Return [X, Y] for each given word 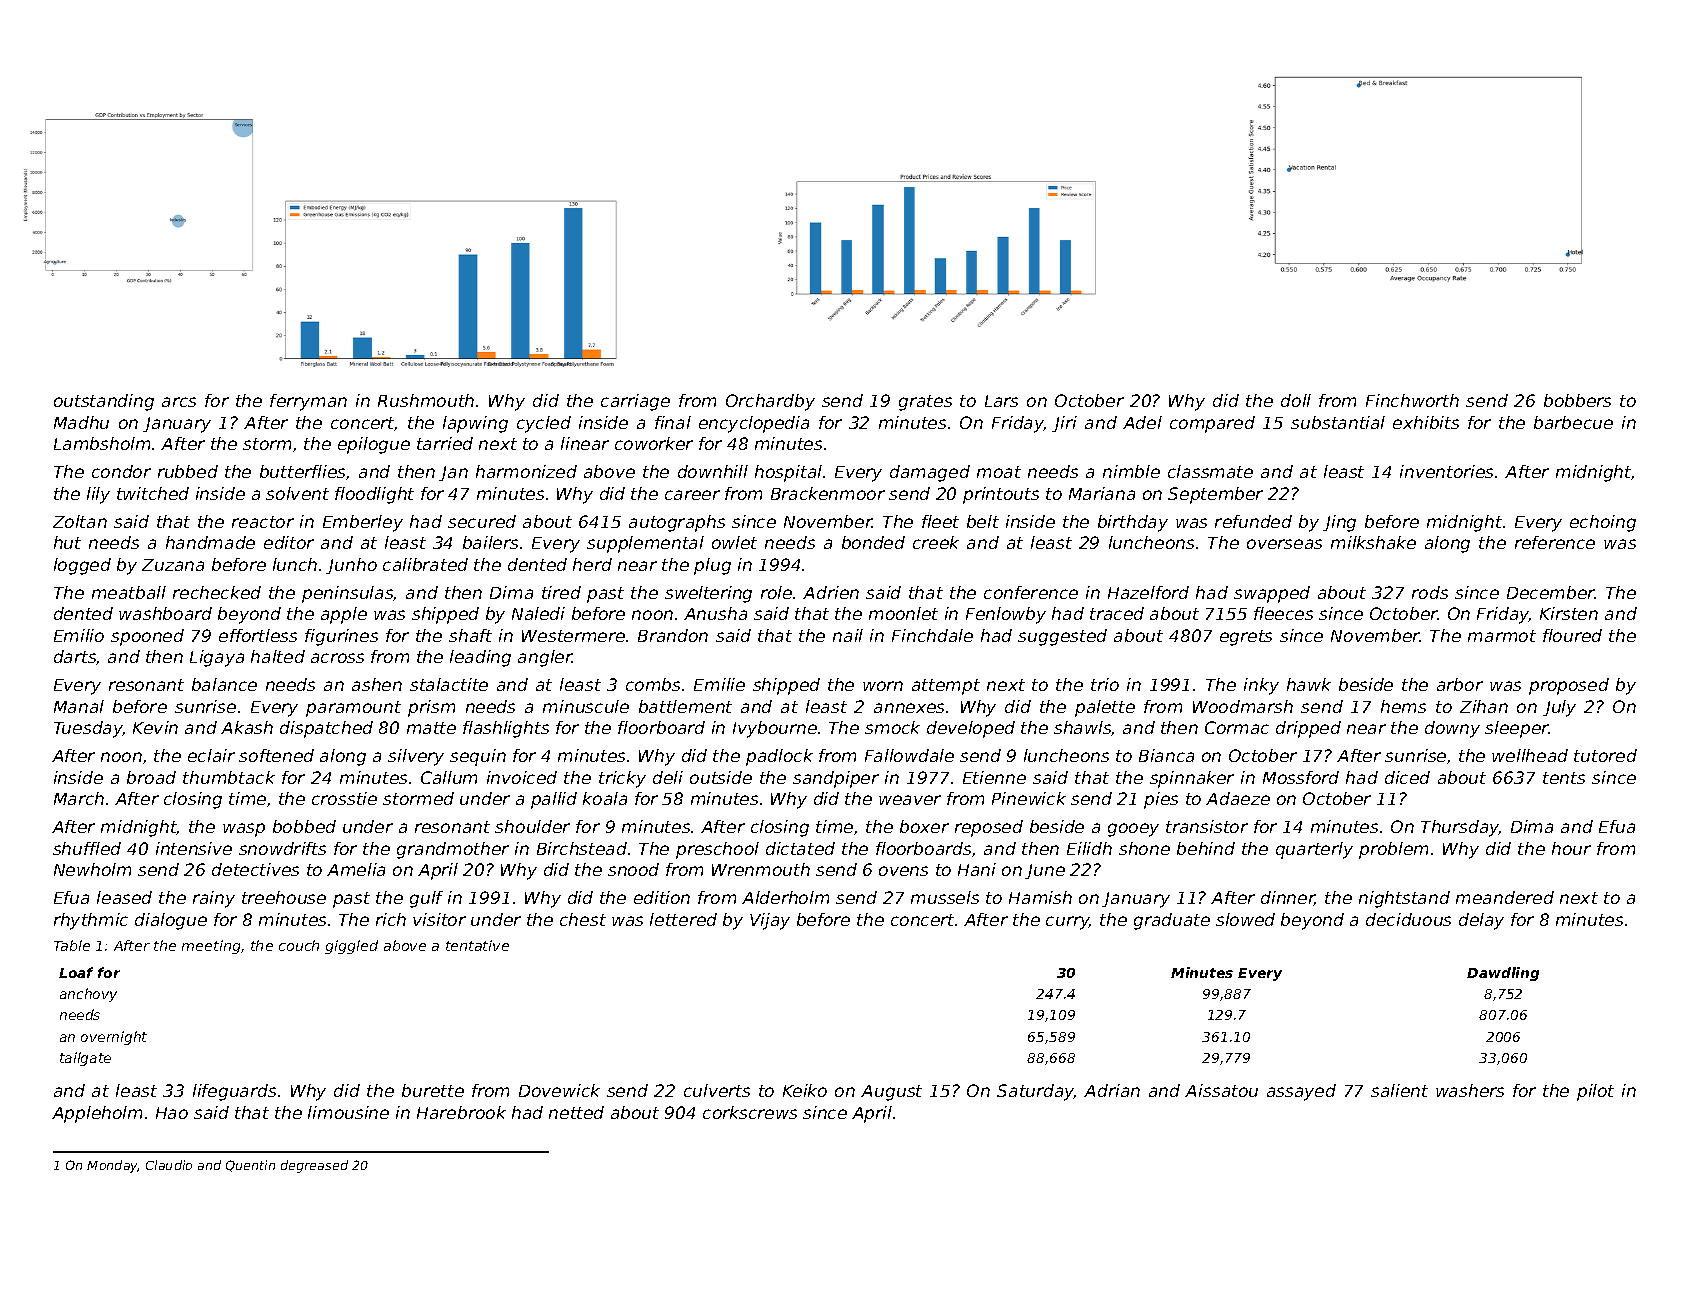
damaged [930, 473]
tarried [445, 443]
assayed [1301, 1092]
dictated [800, 848]
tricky [622, 779]
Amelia [356, 869]
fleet [940, 521]
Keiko [805, 1090]
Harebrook [461, 1112]
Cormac [1237, 727]
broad [151, 777]
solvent [297, 493]
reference [1555, 542]
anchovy [88, 995]
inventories [1446, 471]
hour [1571, 848]
